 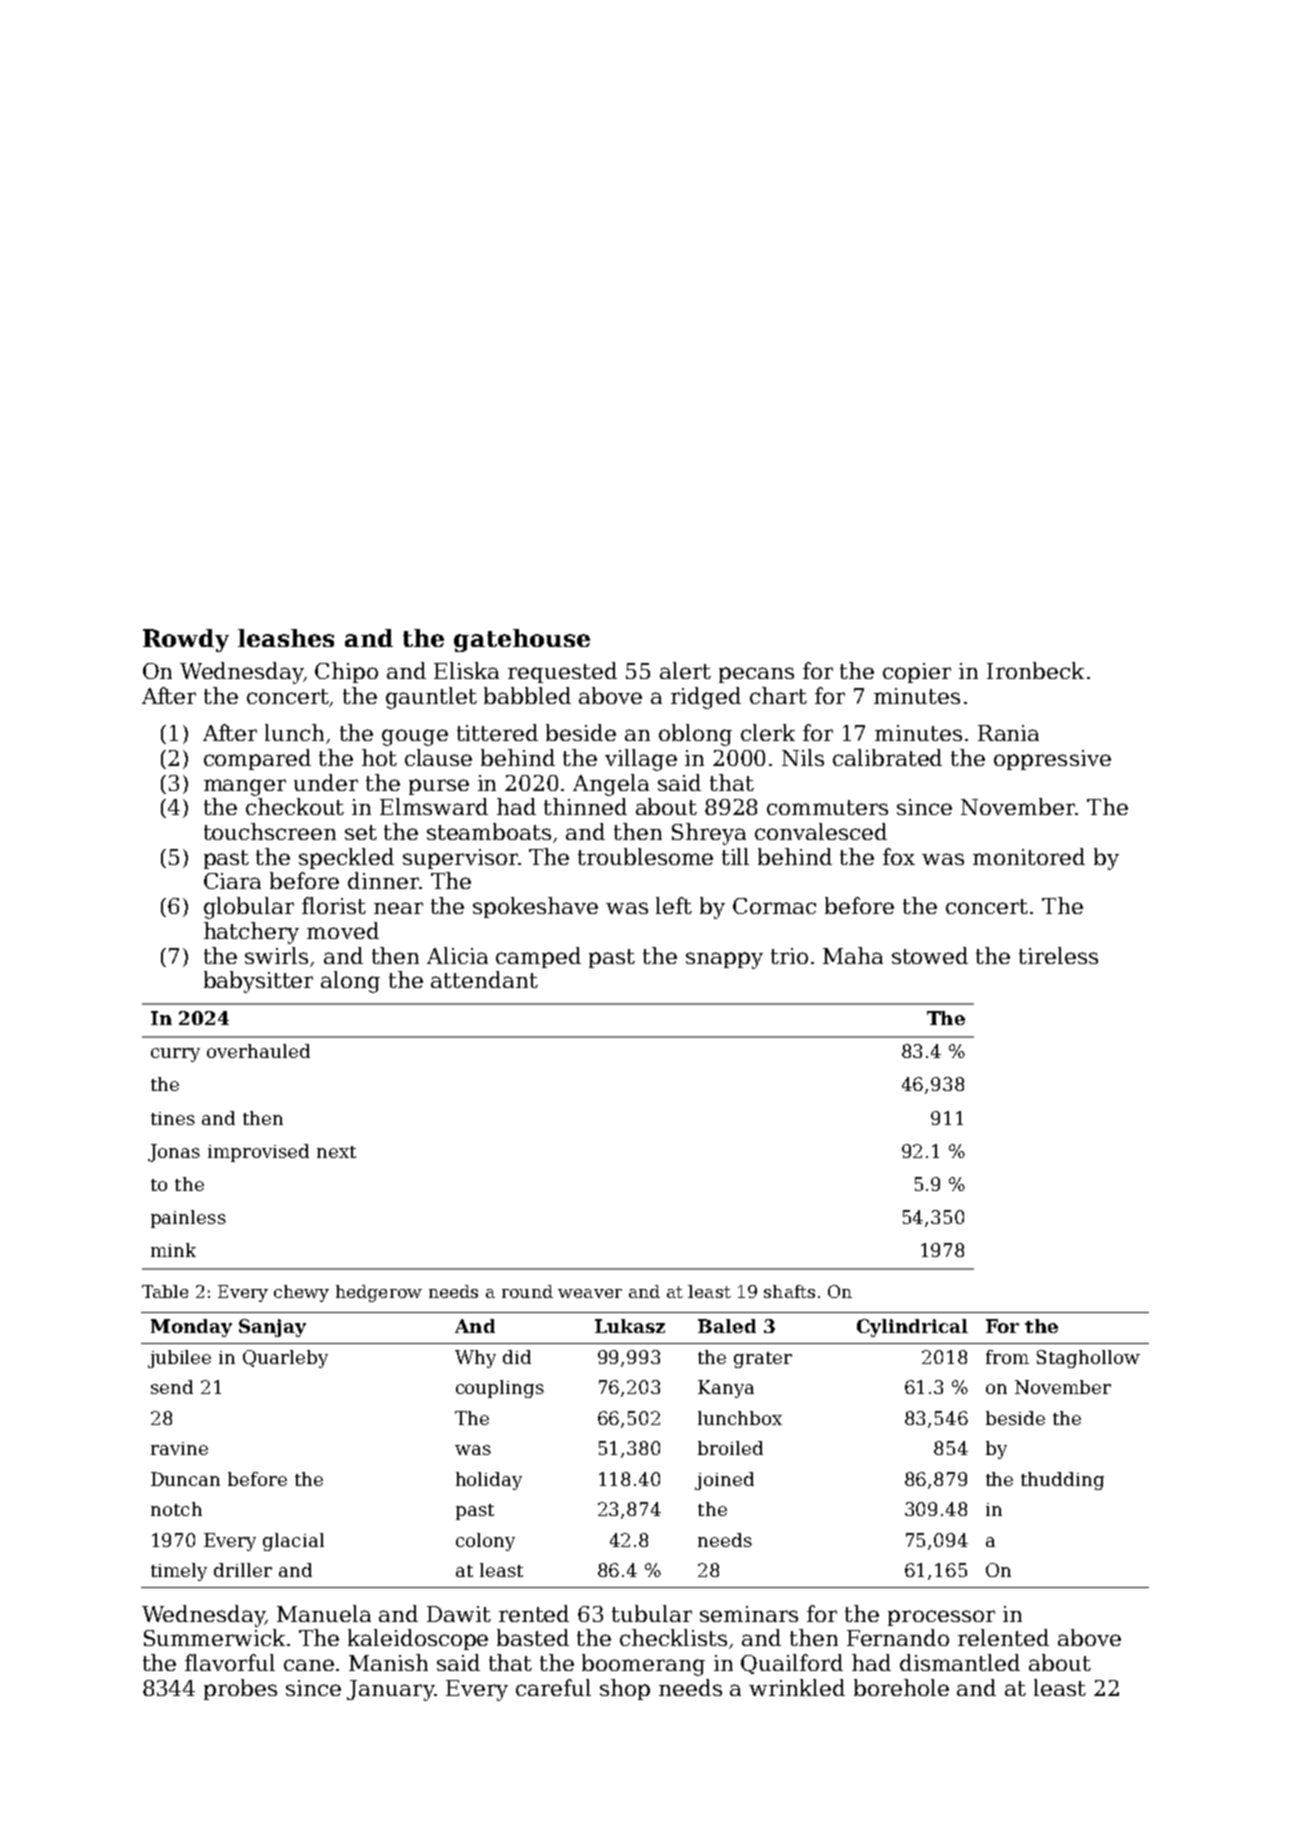 I want to click on shafts, so click(x=789, y=1291).
